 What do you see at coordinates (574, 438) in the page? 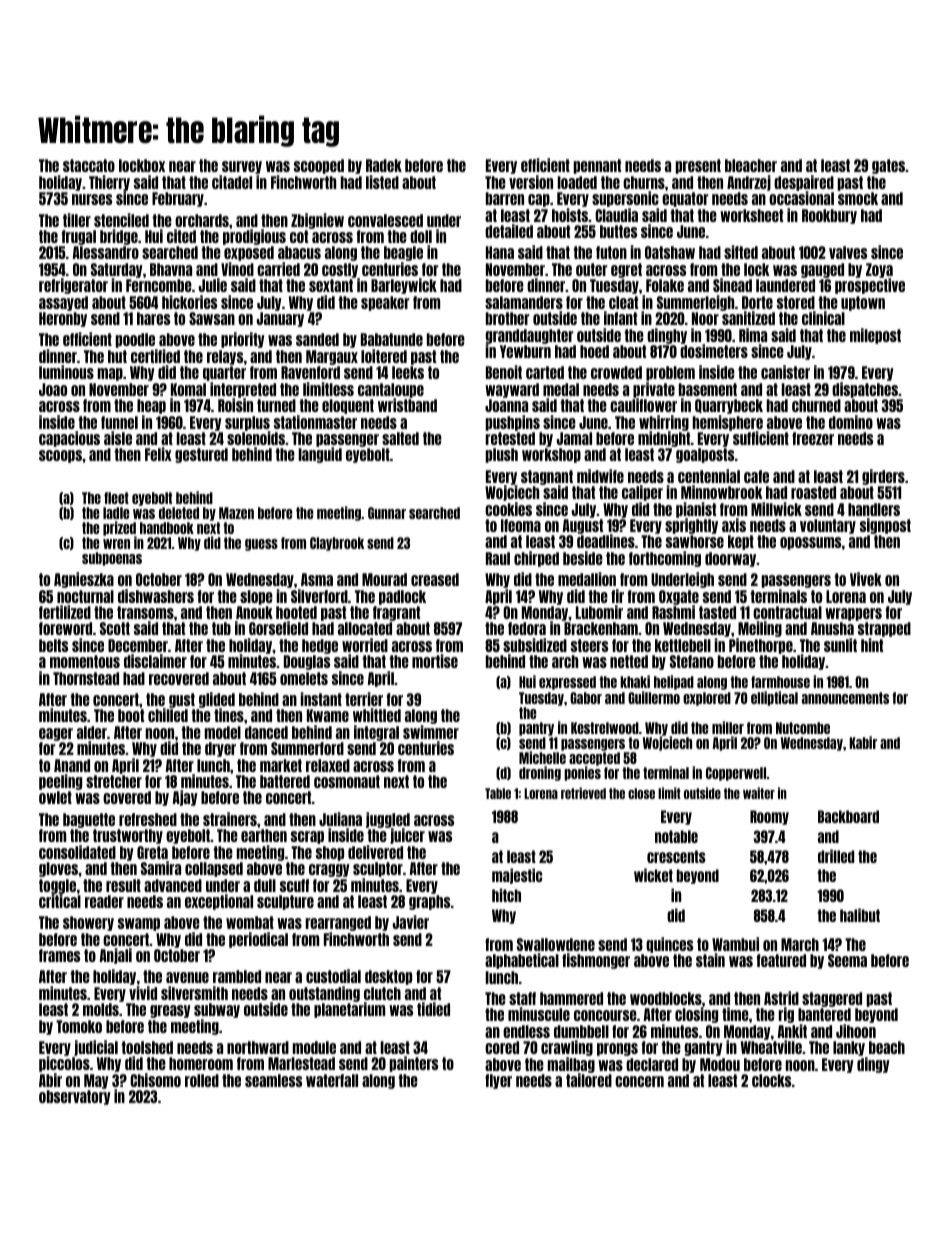
I see `Jamal` at bounding box center [574, 438].
